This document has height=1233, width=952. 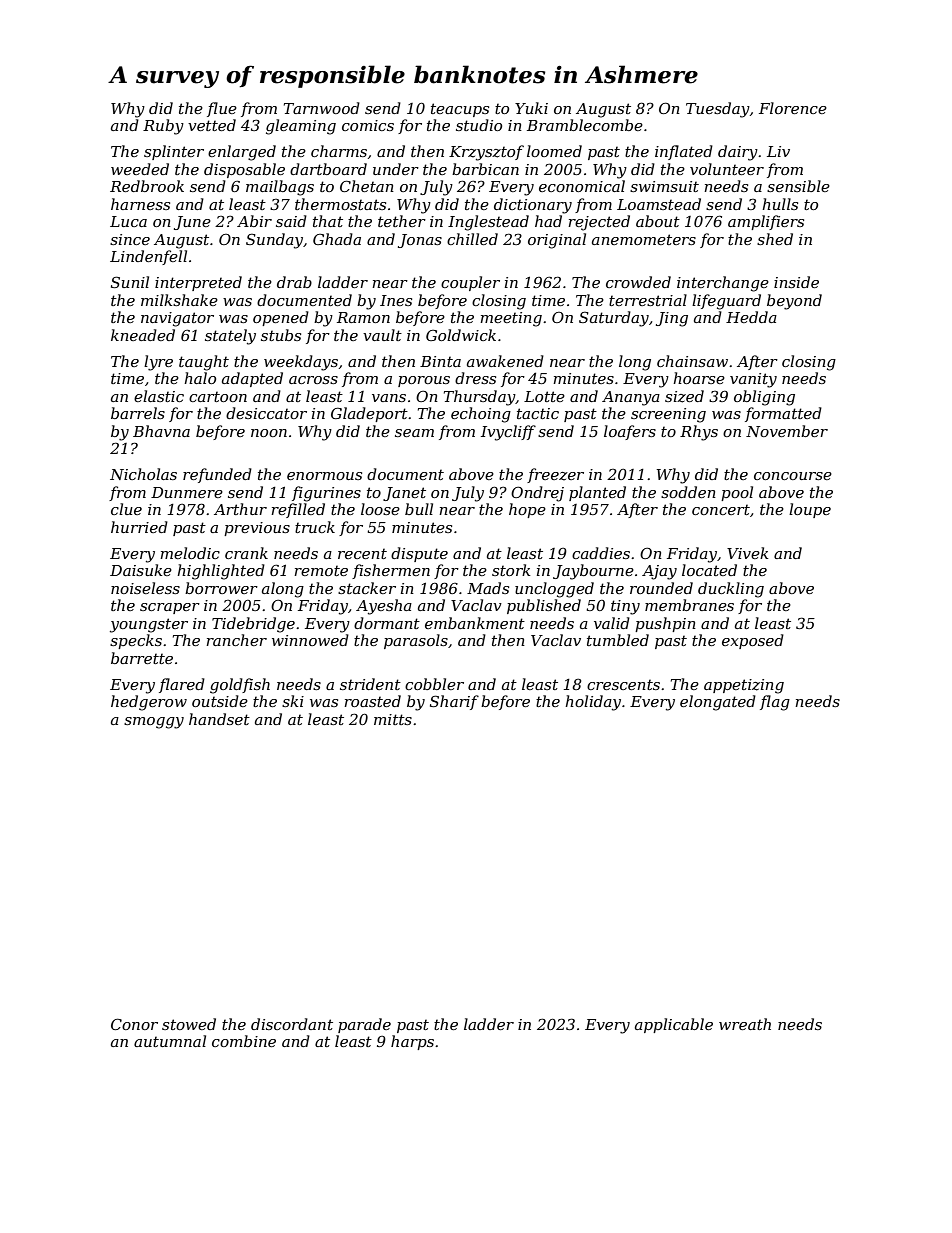 What do you see at coordinates (219, 719) in the document?
I see `handset` at bounding box center [219, 719].
